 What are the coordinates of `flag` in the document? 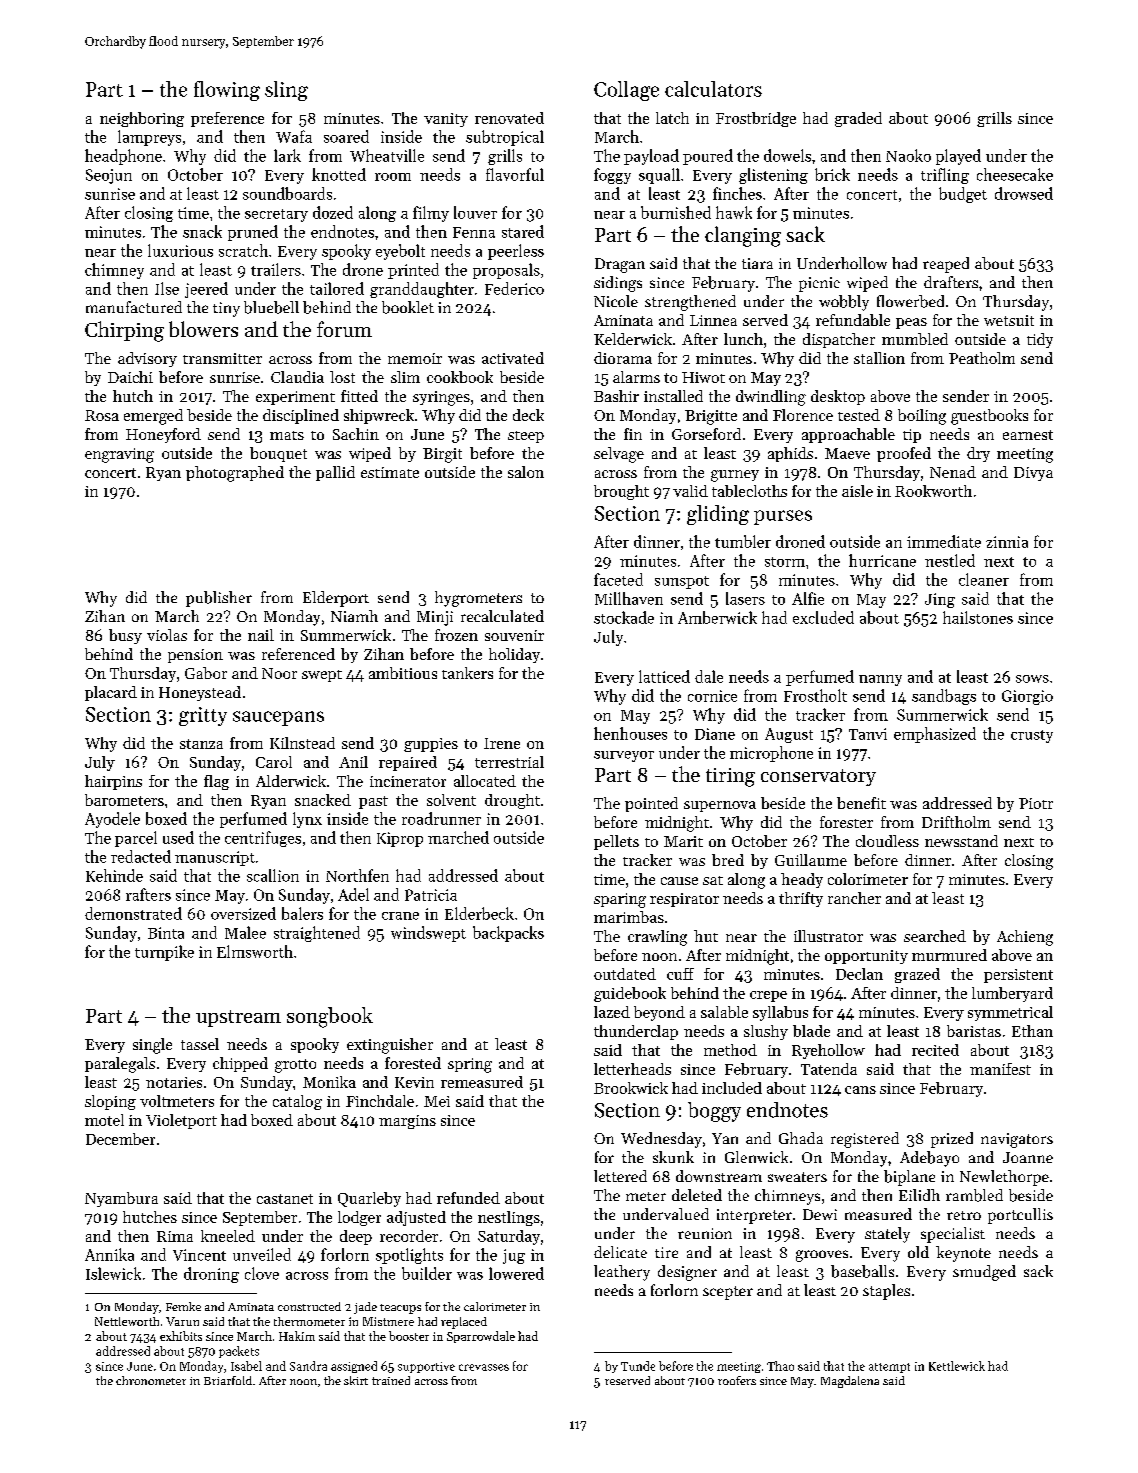 It's located at (216, 782).
